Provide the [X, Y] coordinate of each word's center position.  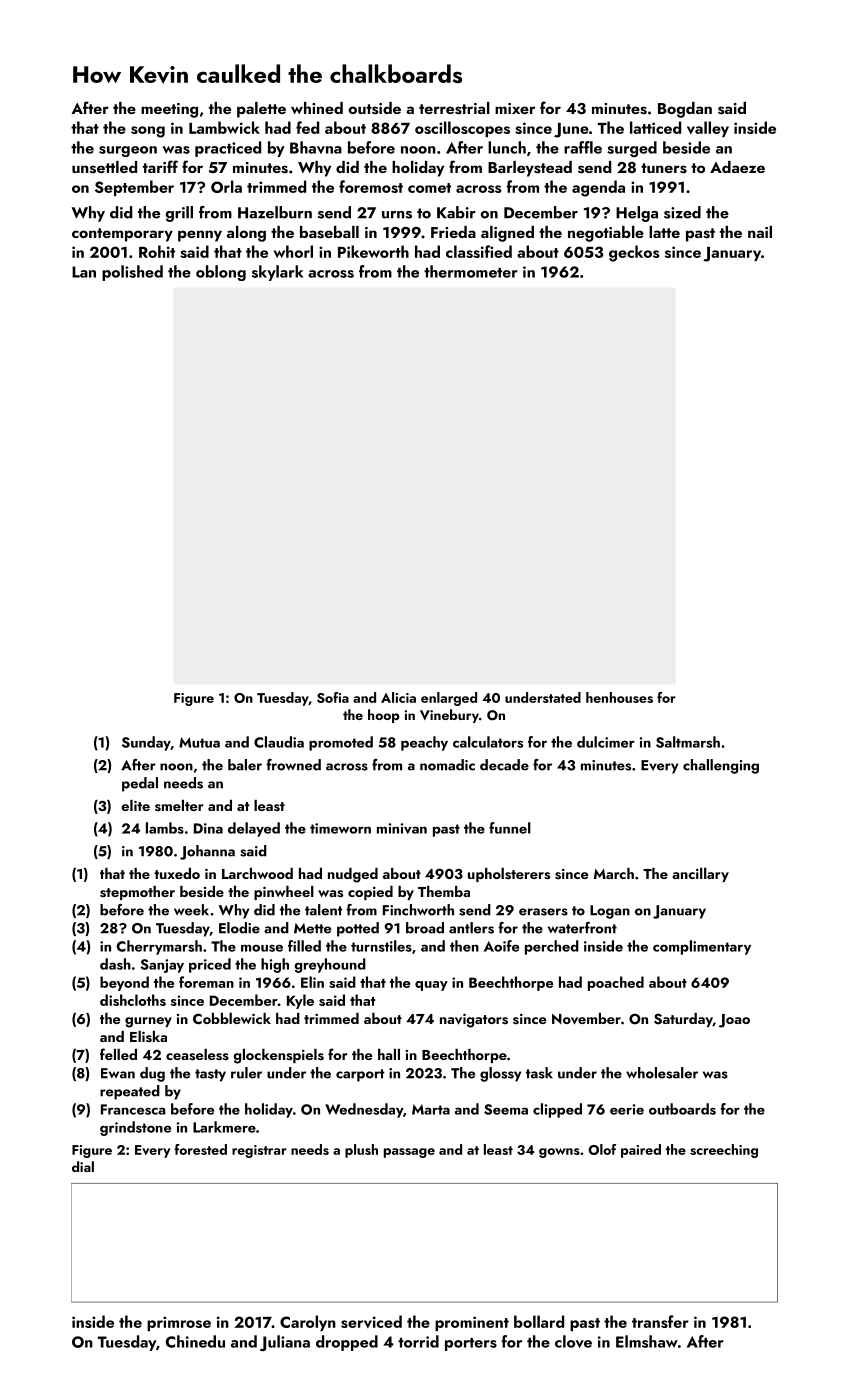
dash [115, 964]
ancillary [700, 875]
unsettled [104, 167]
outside [375, 108]
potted [358, 929]
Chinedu [195, 1341]
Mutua [199, 742]
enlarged [449, 699]
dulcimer [606, 742]
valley [708, 129]
